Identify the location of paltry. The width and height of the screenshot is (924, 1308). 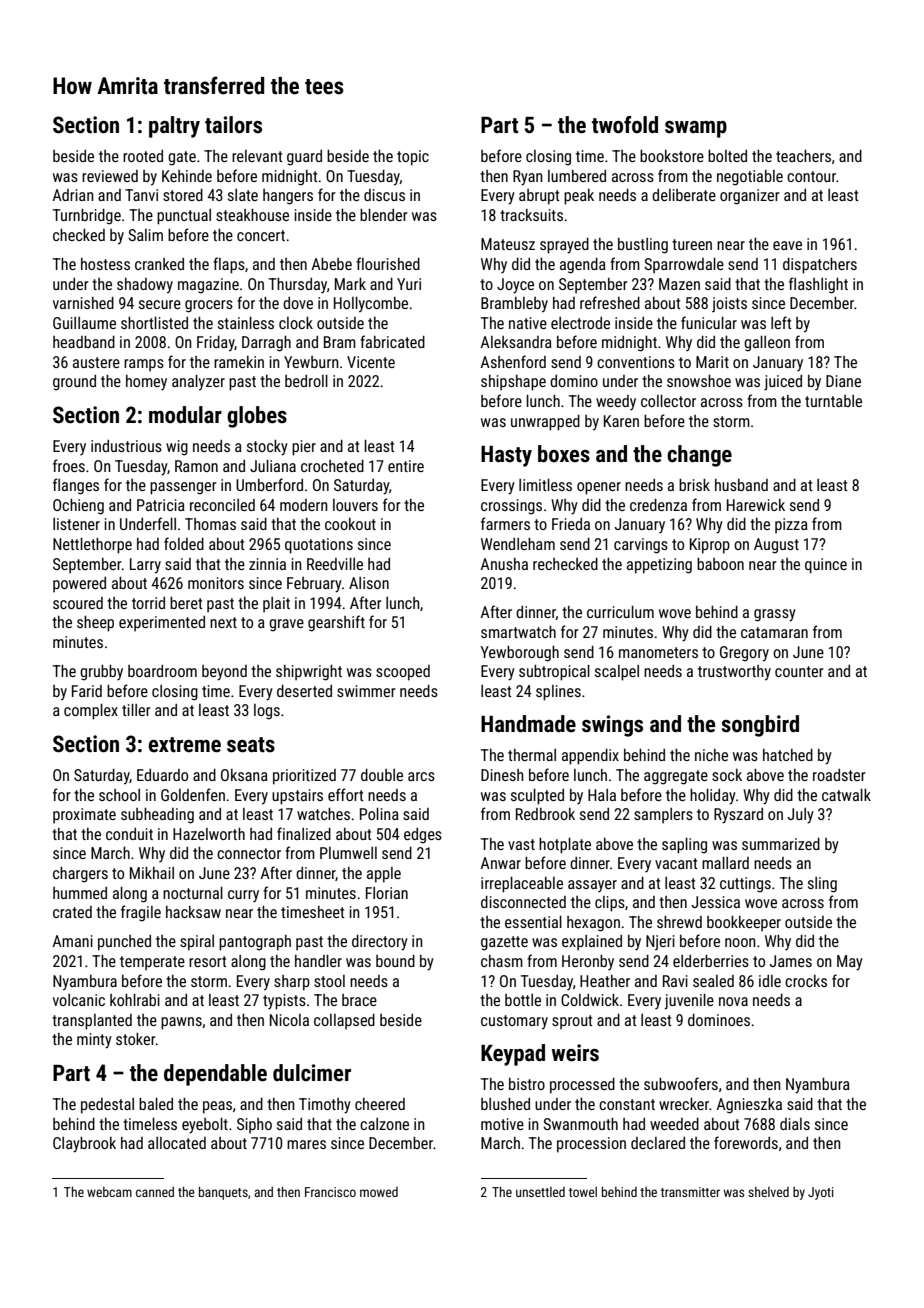
(174, 127).
